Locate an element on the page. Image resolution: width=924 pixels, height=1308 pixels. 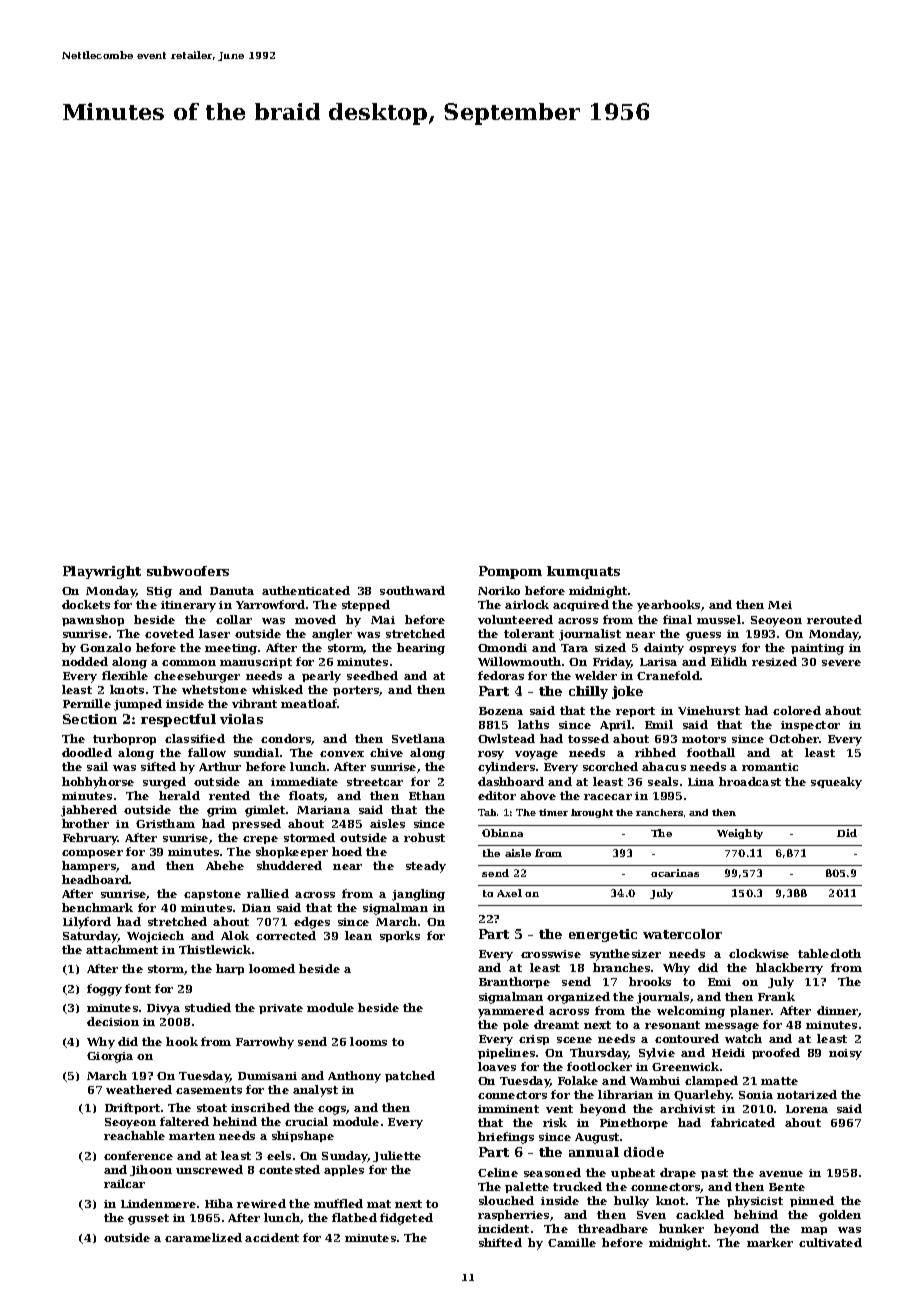
Sylvie is located at coordinates (657, 1054).
